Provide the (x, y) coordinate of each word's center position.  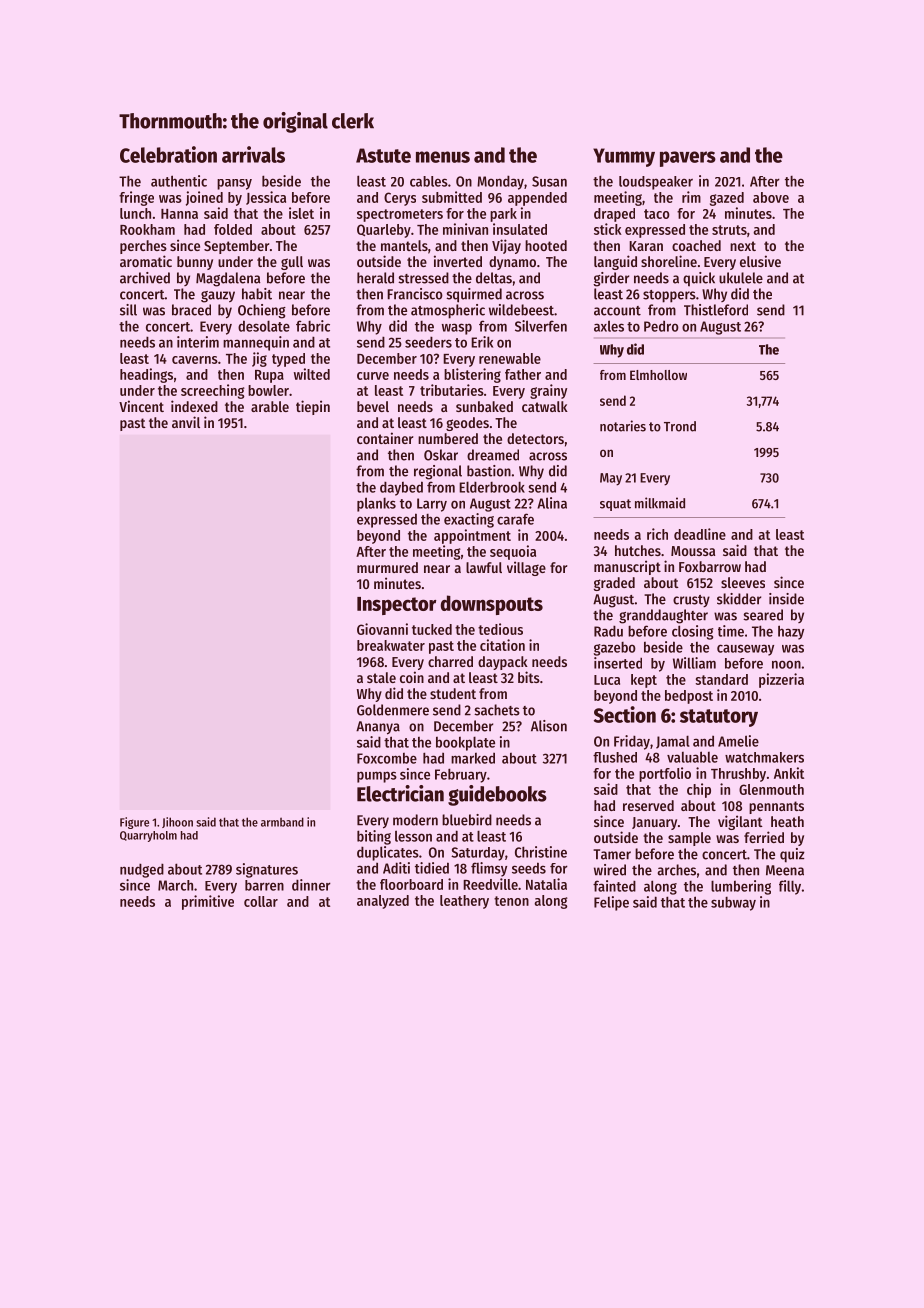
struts (729, 230)
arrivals (253, 154)
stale (381, 677)
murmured (387, 567)
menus (443, 157)
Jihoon (177, 822)
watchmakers (764, 757)
